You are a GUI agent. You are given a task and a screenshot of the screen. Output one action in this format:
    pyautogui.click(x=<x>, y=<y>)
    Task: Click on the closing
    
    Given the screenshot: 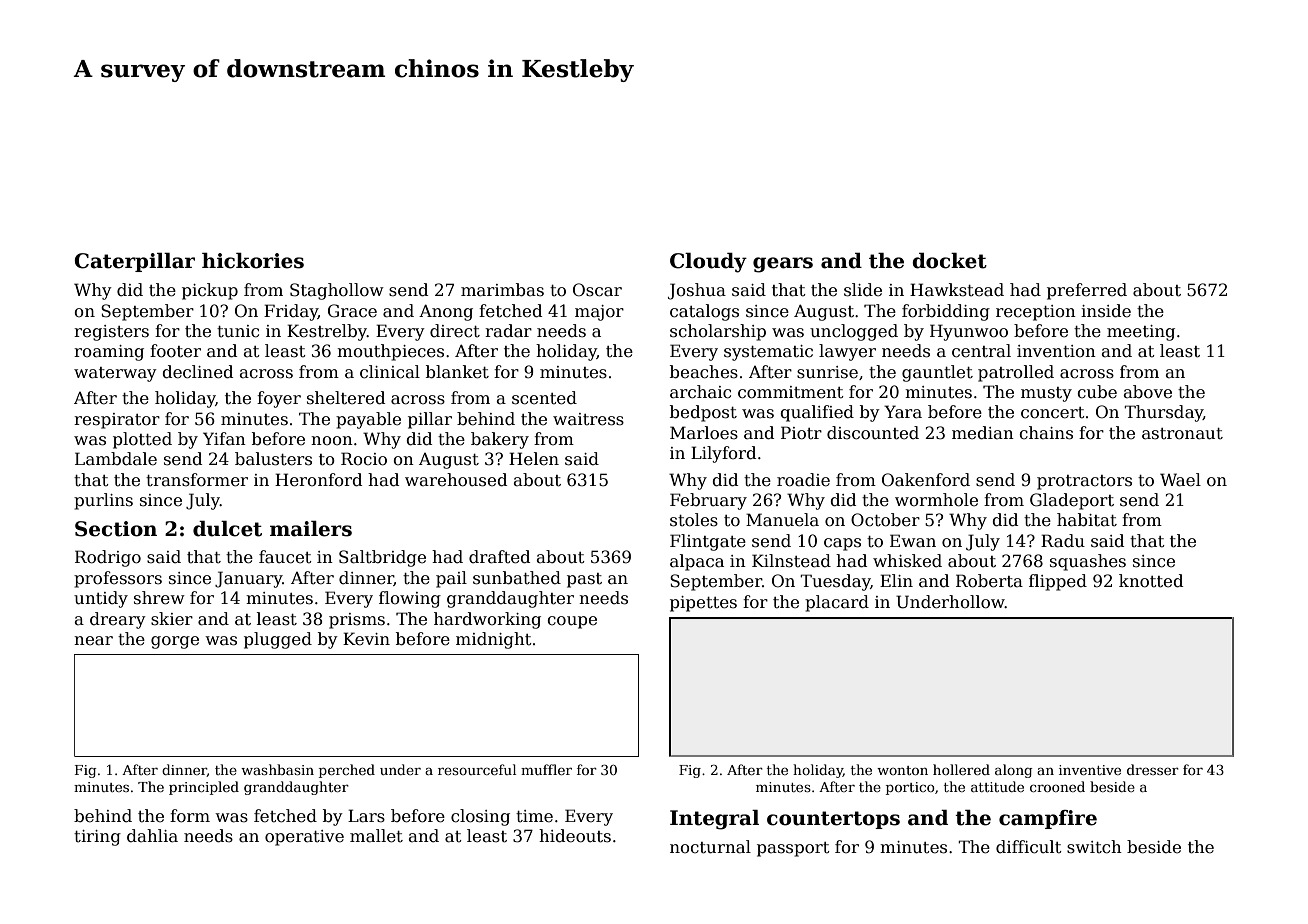 What is the action you would take?
    pyautogui.click(x=480, y=817)
